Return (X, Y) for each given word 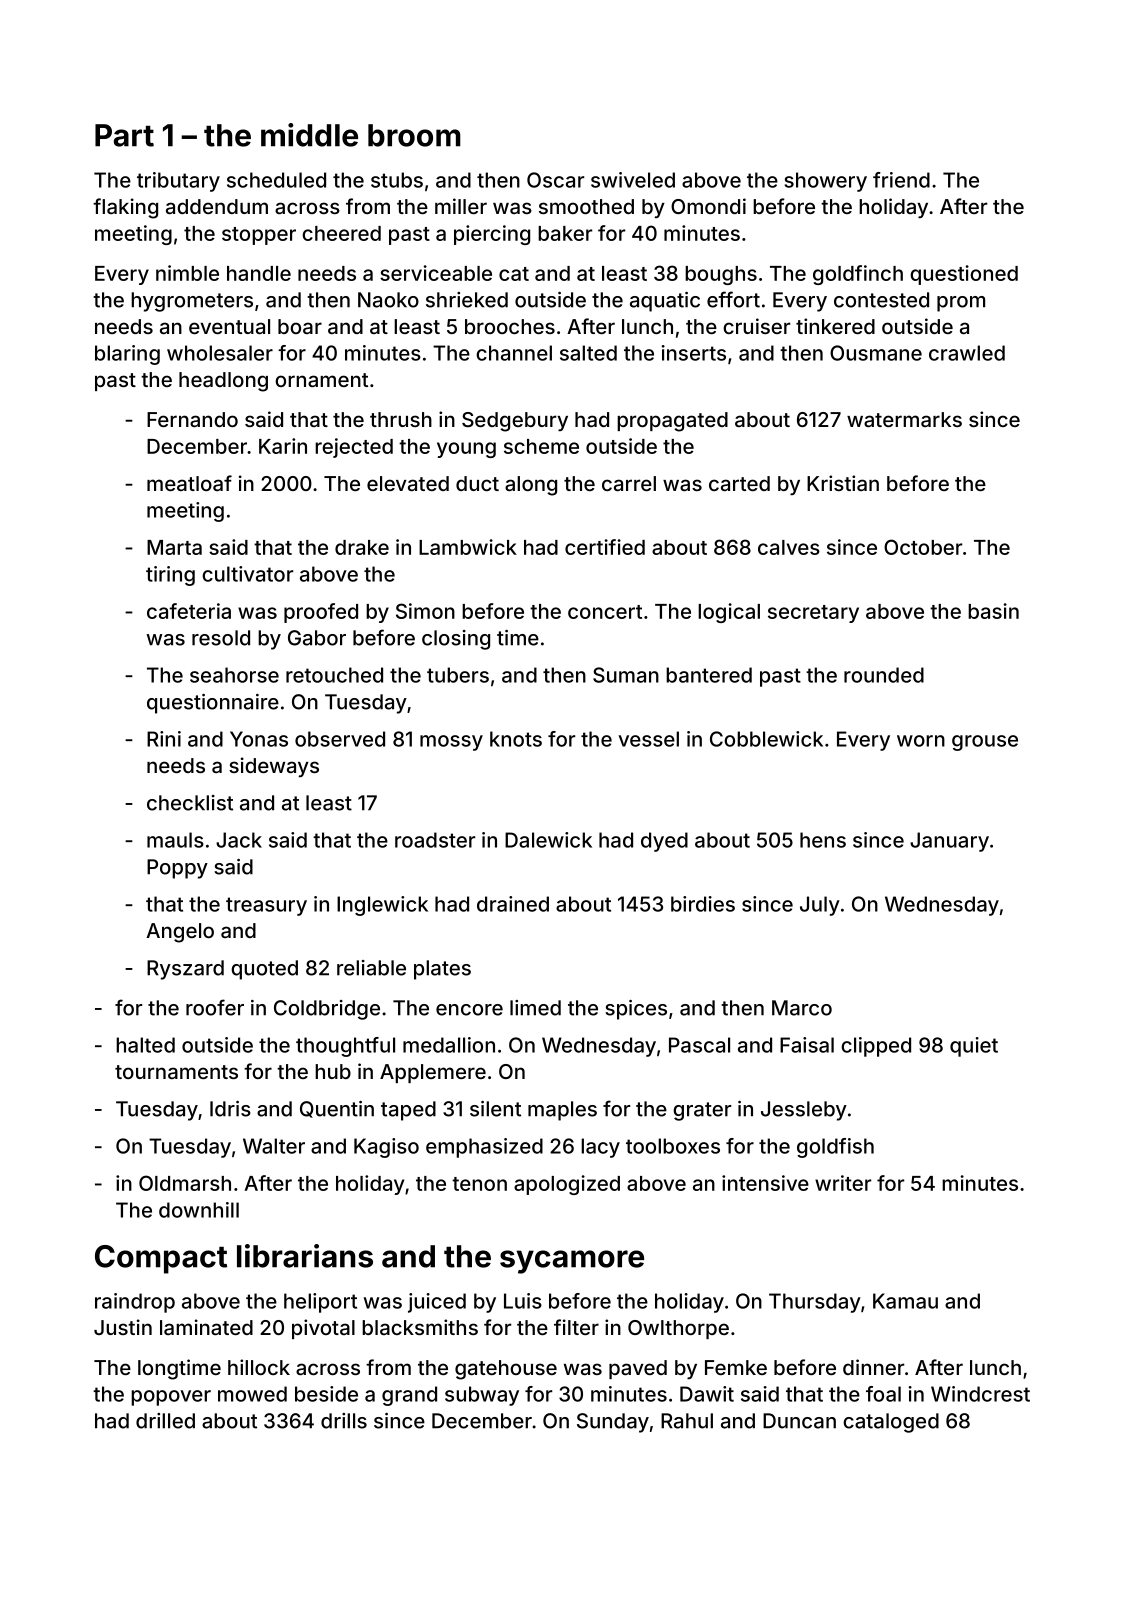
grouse (985, 743)
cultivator (247, 574)
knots (516, 739)
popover (171, 1398)
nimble (187, 273)
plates (442, 970)
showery (826, 182)
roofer (215, 1007)
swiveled (633, 180)
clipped (876, 1047)
